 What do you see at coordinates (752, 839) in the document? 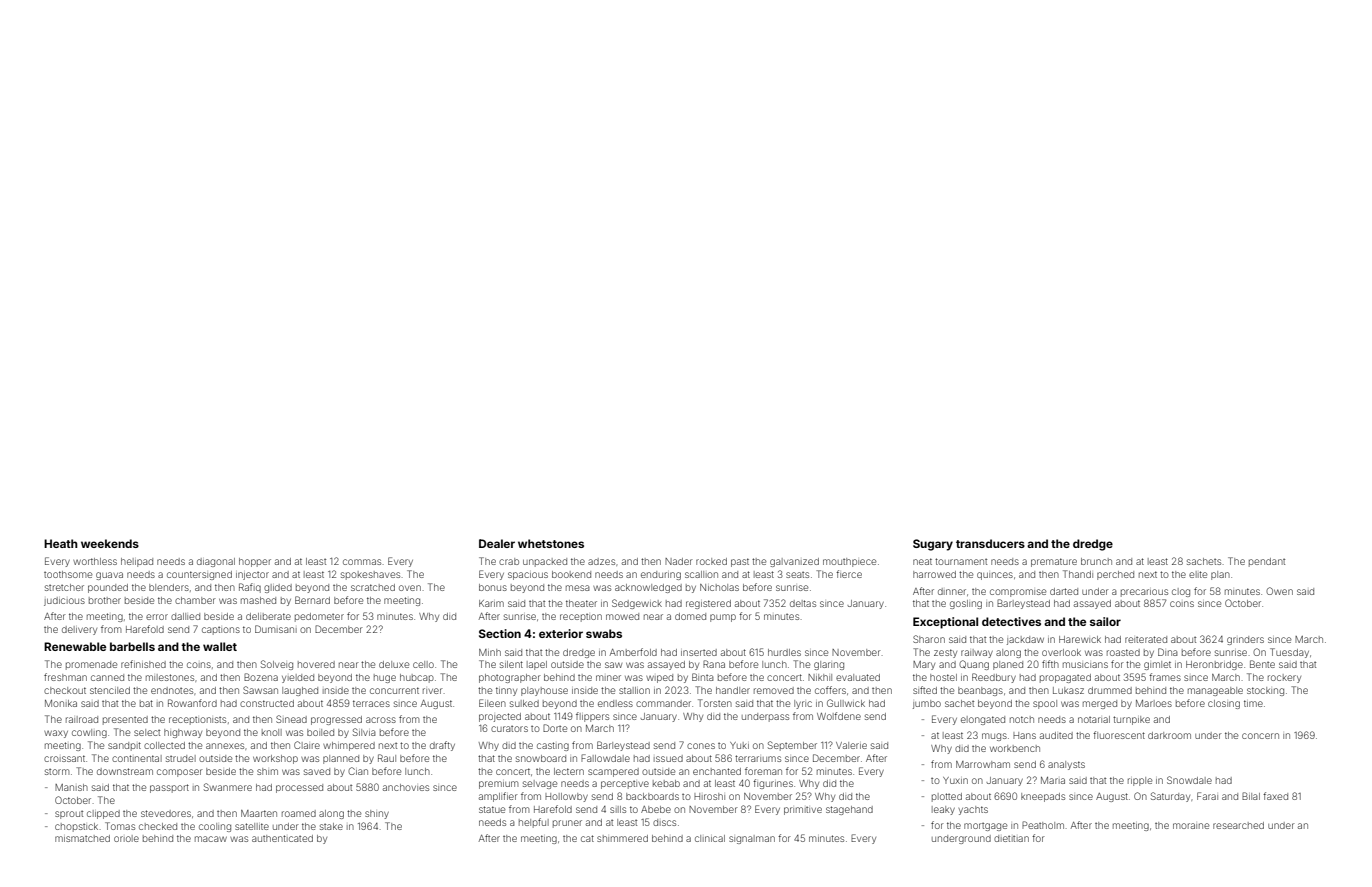
I see `signalman` at bounding box center [752, 839].
